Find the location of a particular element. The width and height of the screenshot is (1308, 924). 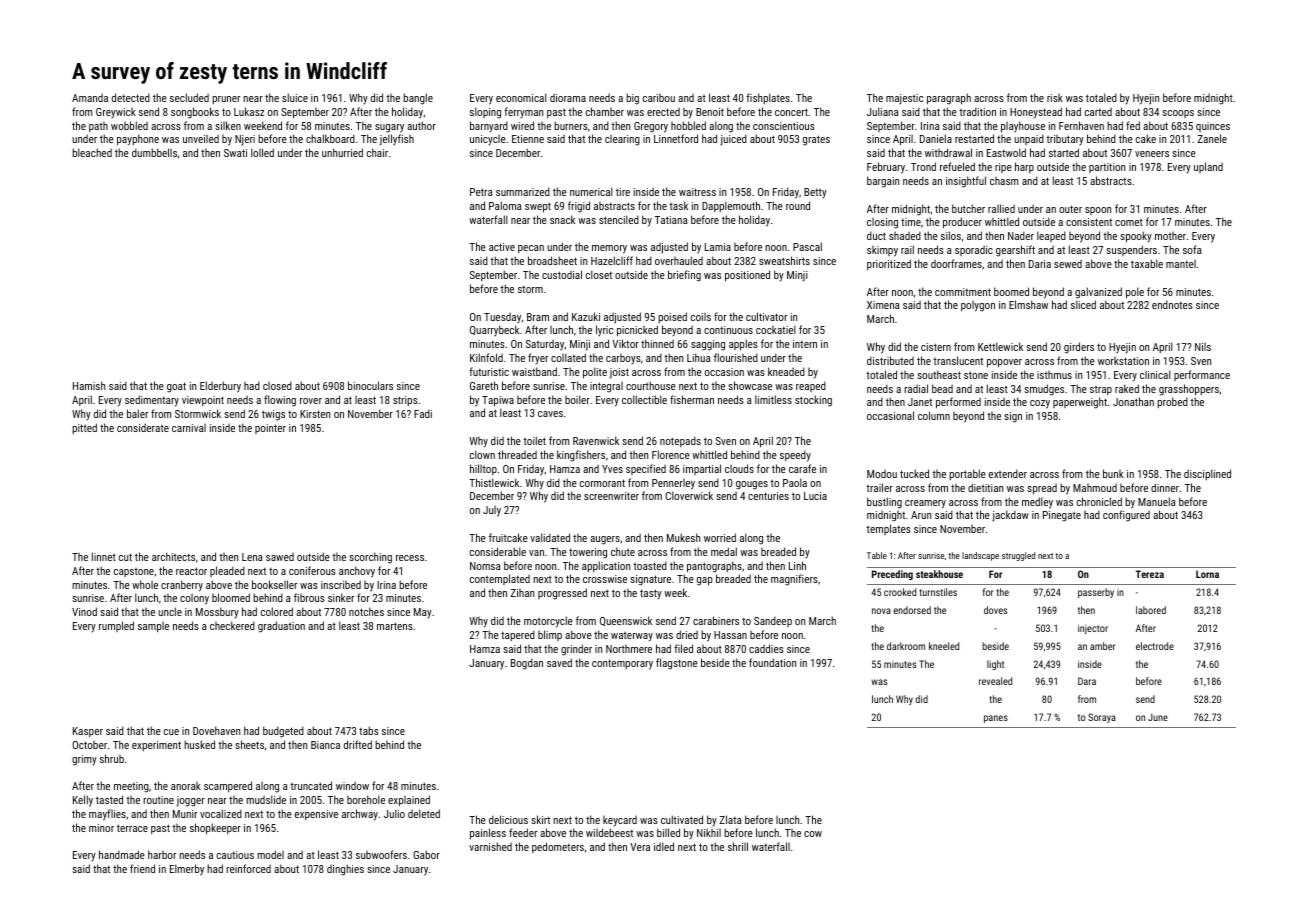

overhauled is located at coordinates (679, 260).
